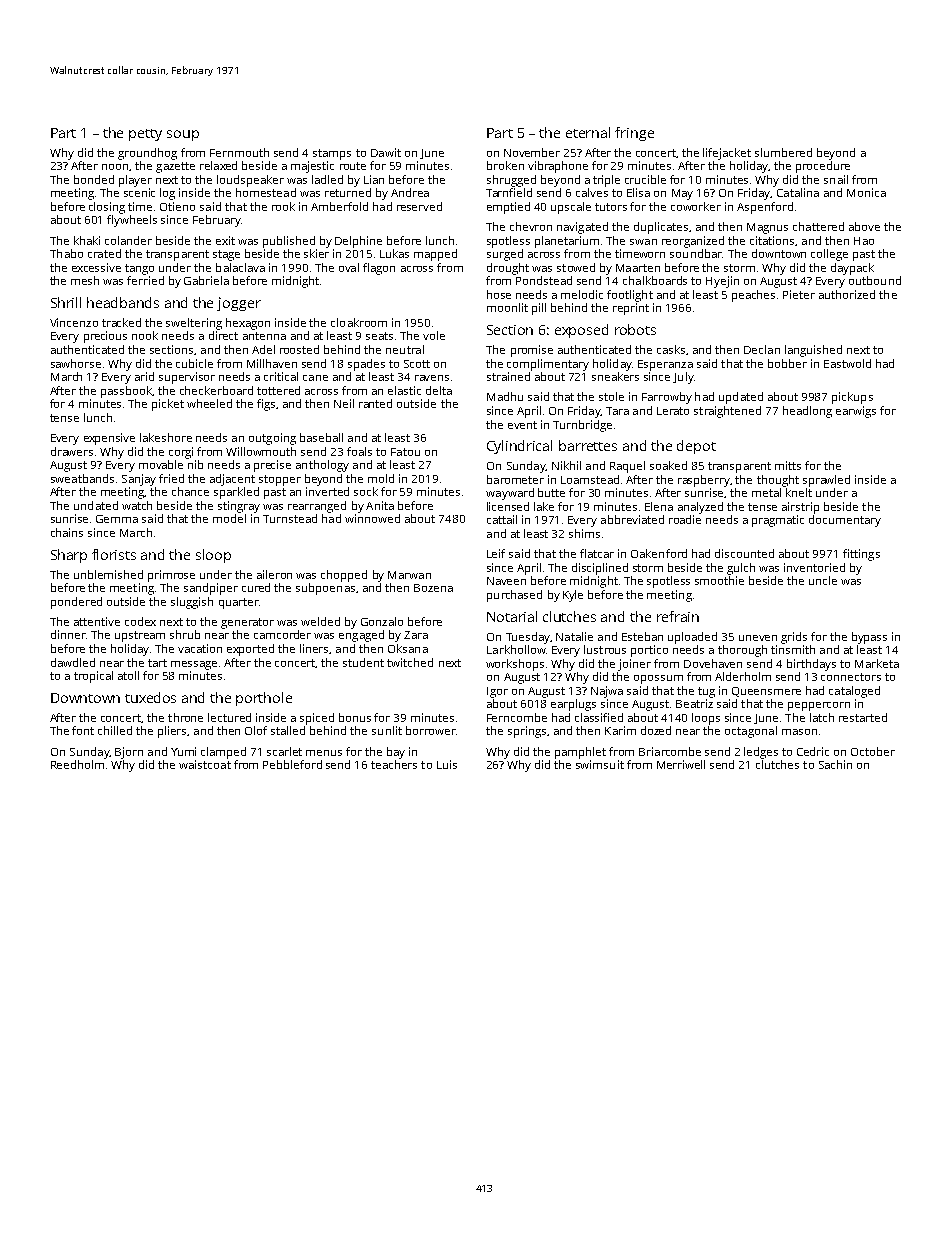 This screenshot has height=1233, width=952. Describe the element at coordinates (108, 574) in the screenshot. I see `unblemished` at that location.
